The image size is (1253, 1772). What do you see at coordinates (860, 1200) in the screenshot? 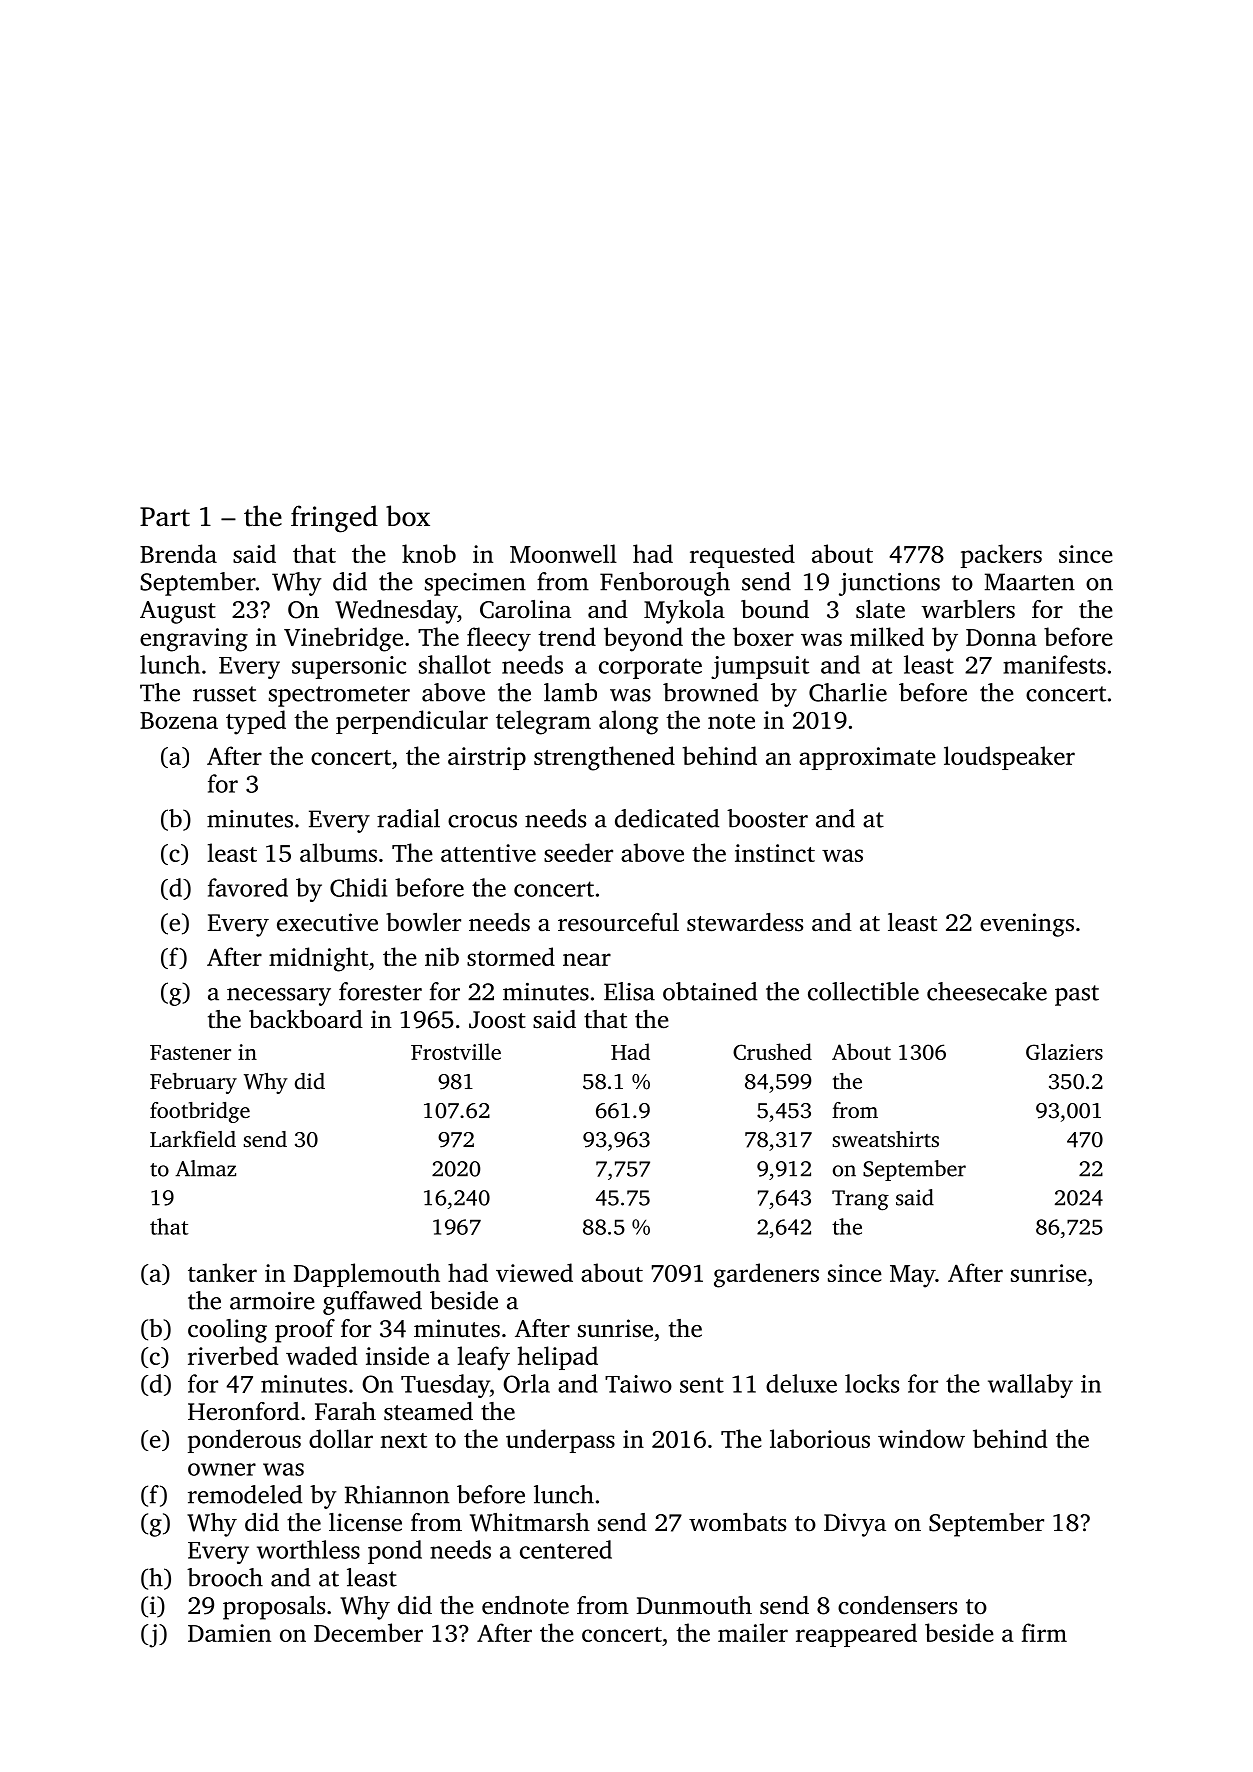
I see `Trang` at bounding box center [860, 1200].
